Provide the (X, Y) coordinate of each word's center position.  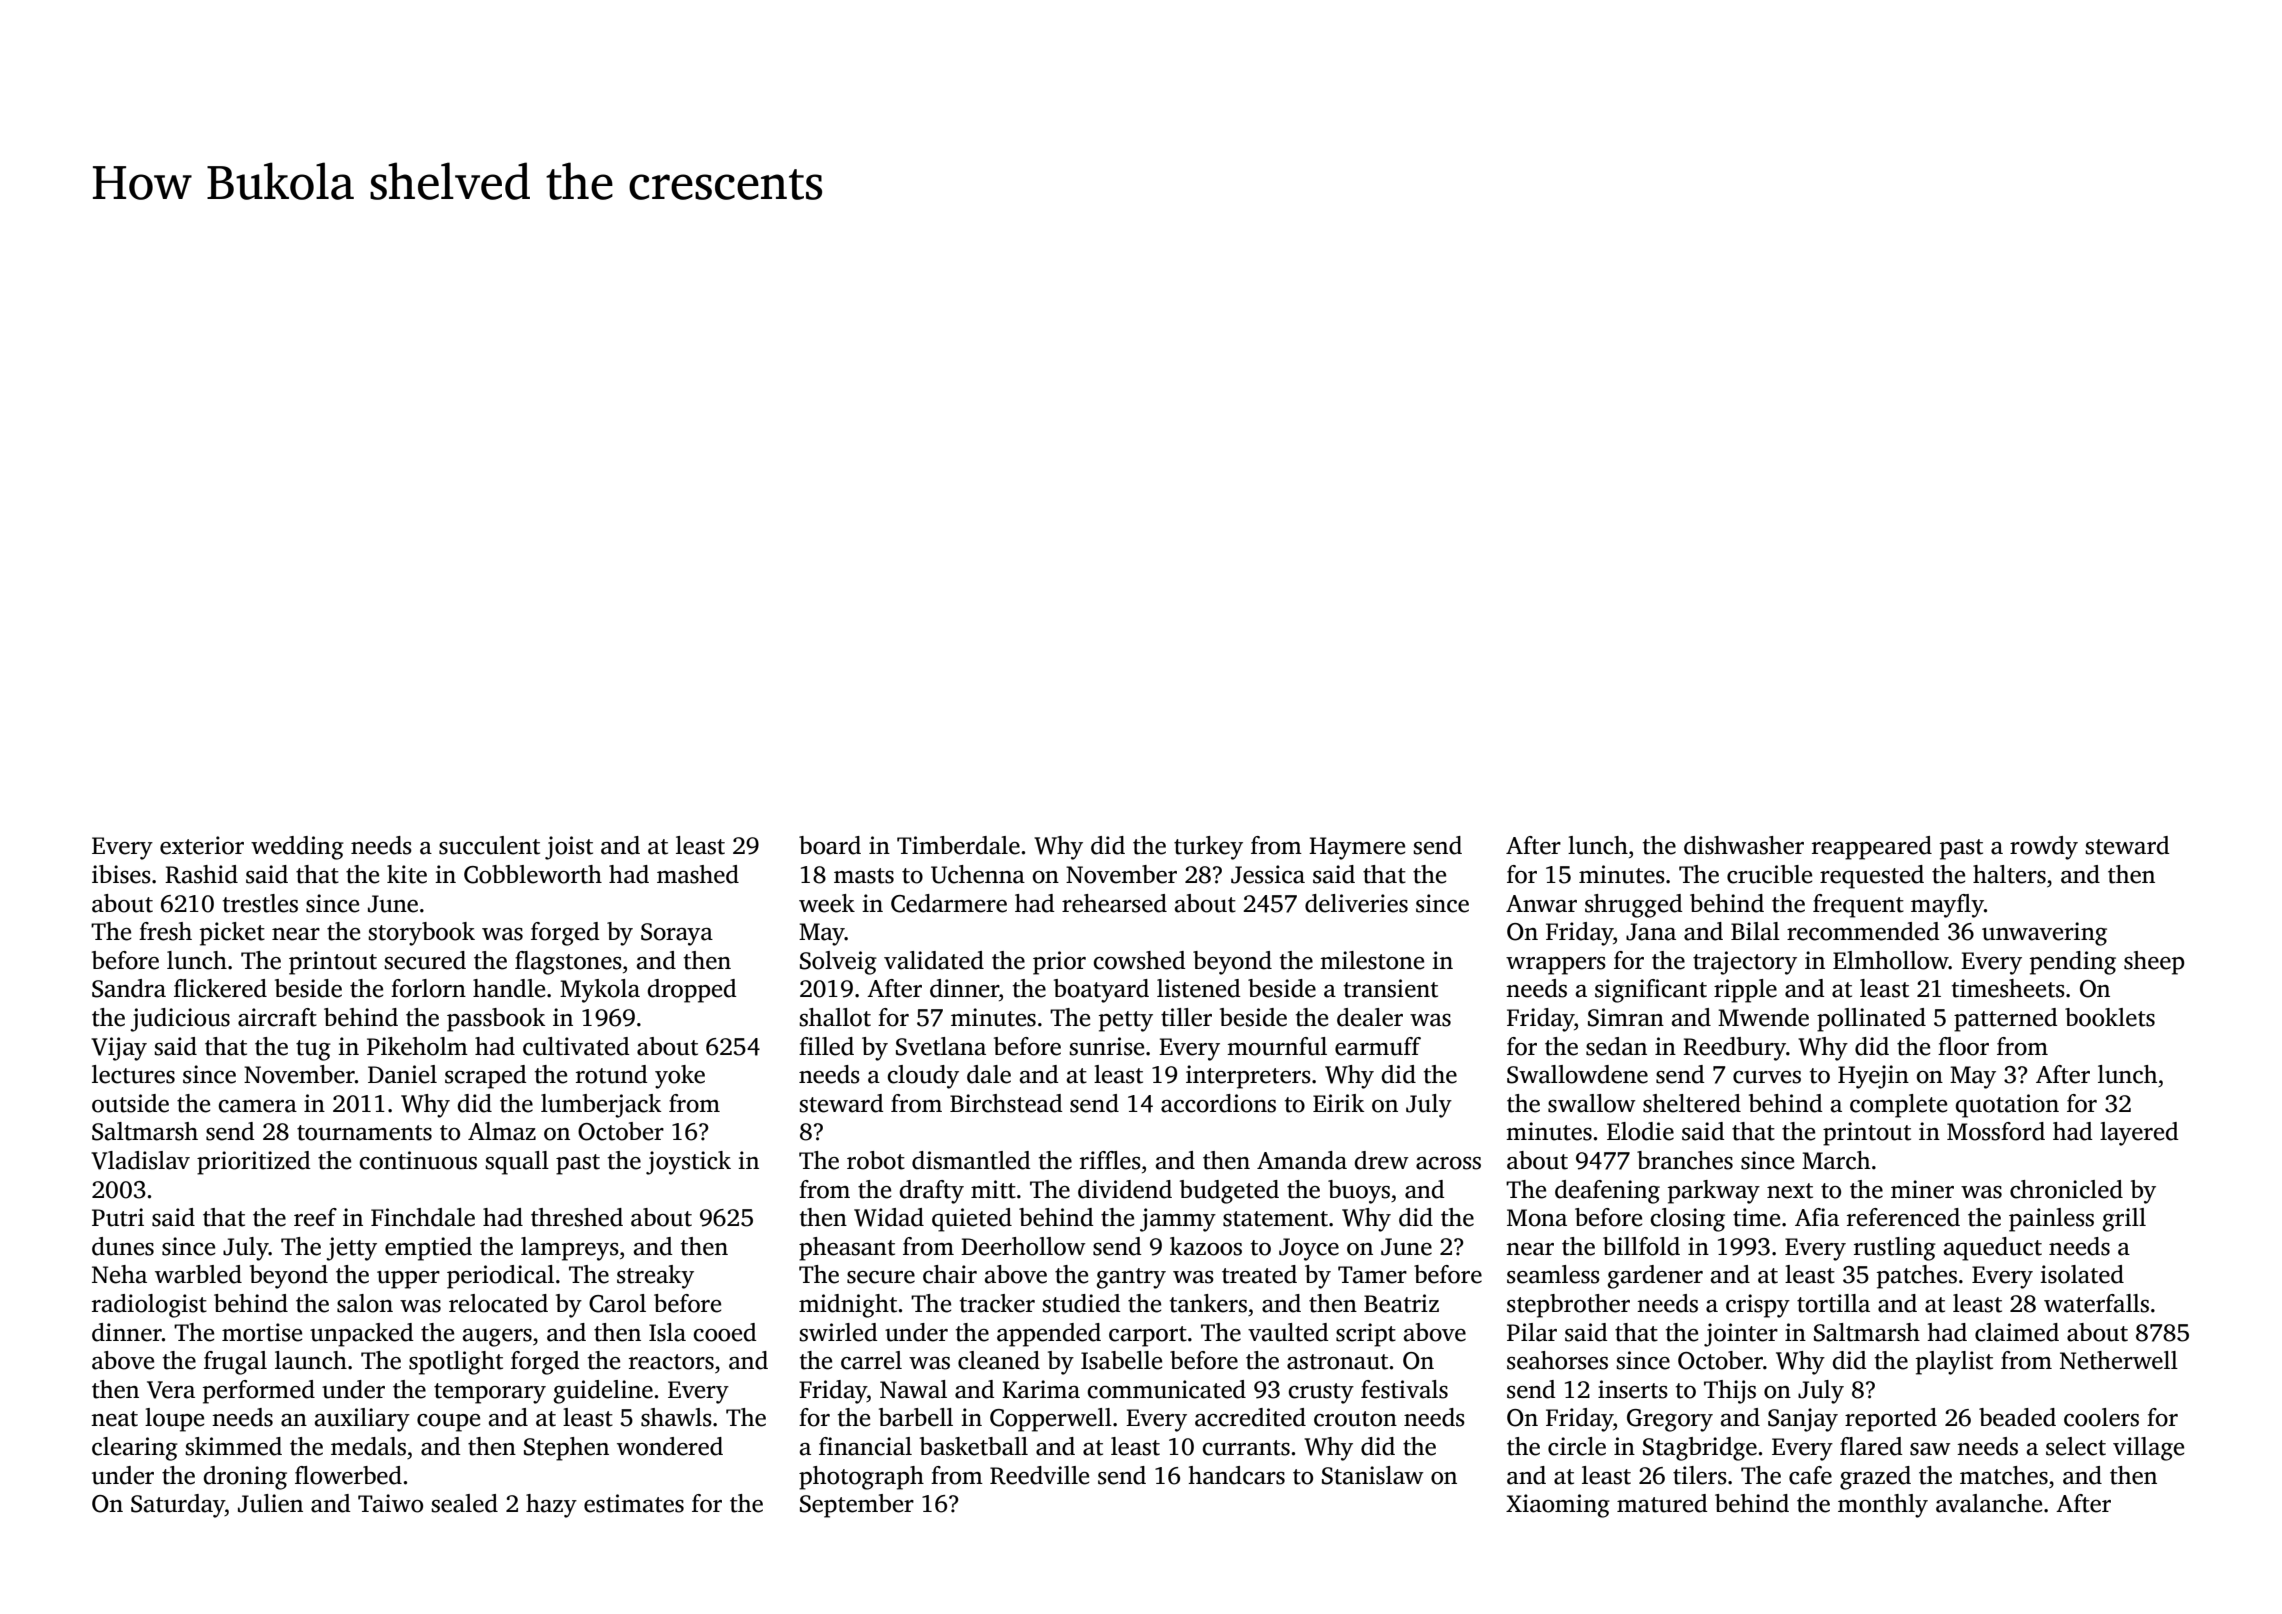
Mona (1537, 1218)
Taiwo (390, 1503)
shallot (835, 1017)
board (830, 845)
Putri (118, 1217)
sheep (2154, 963)
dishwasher (1744, 845)
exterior (202, 845)
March (1836, 1160)
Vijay (119, 1049)
